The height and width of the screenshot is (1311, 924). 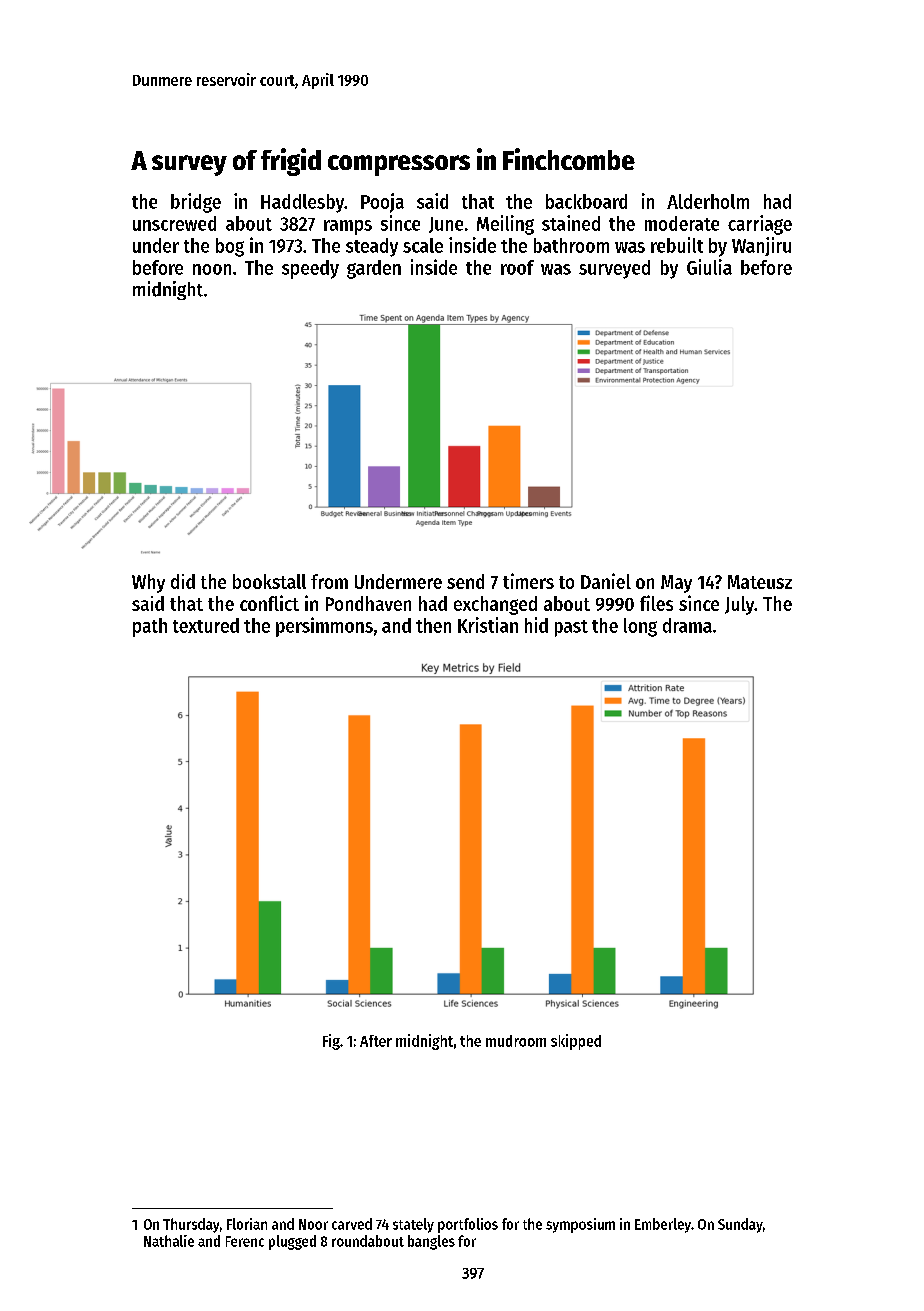 I want to click on skipped, so click(x=576, y=1042).
